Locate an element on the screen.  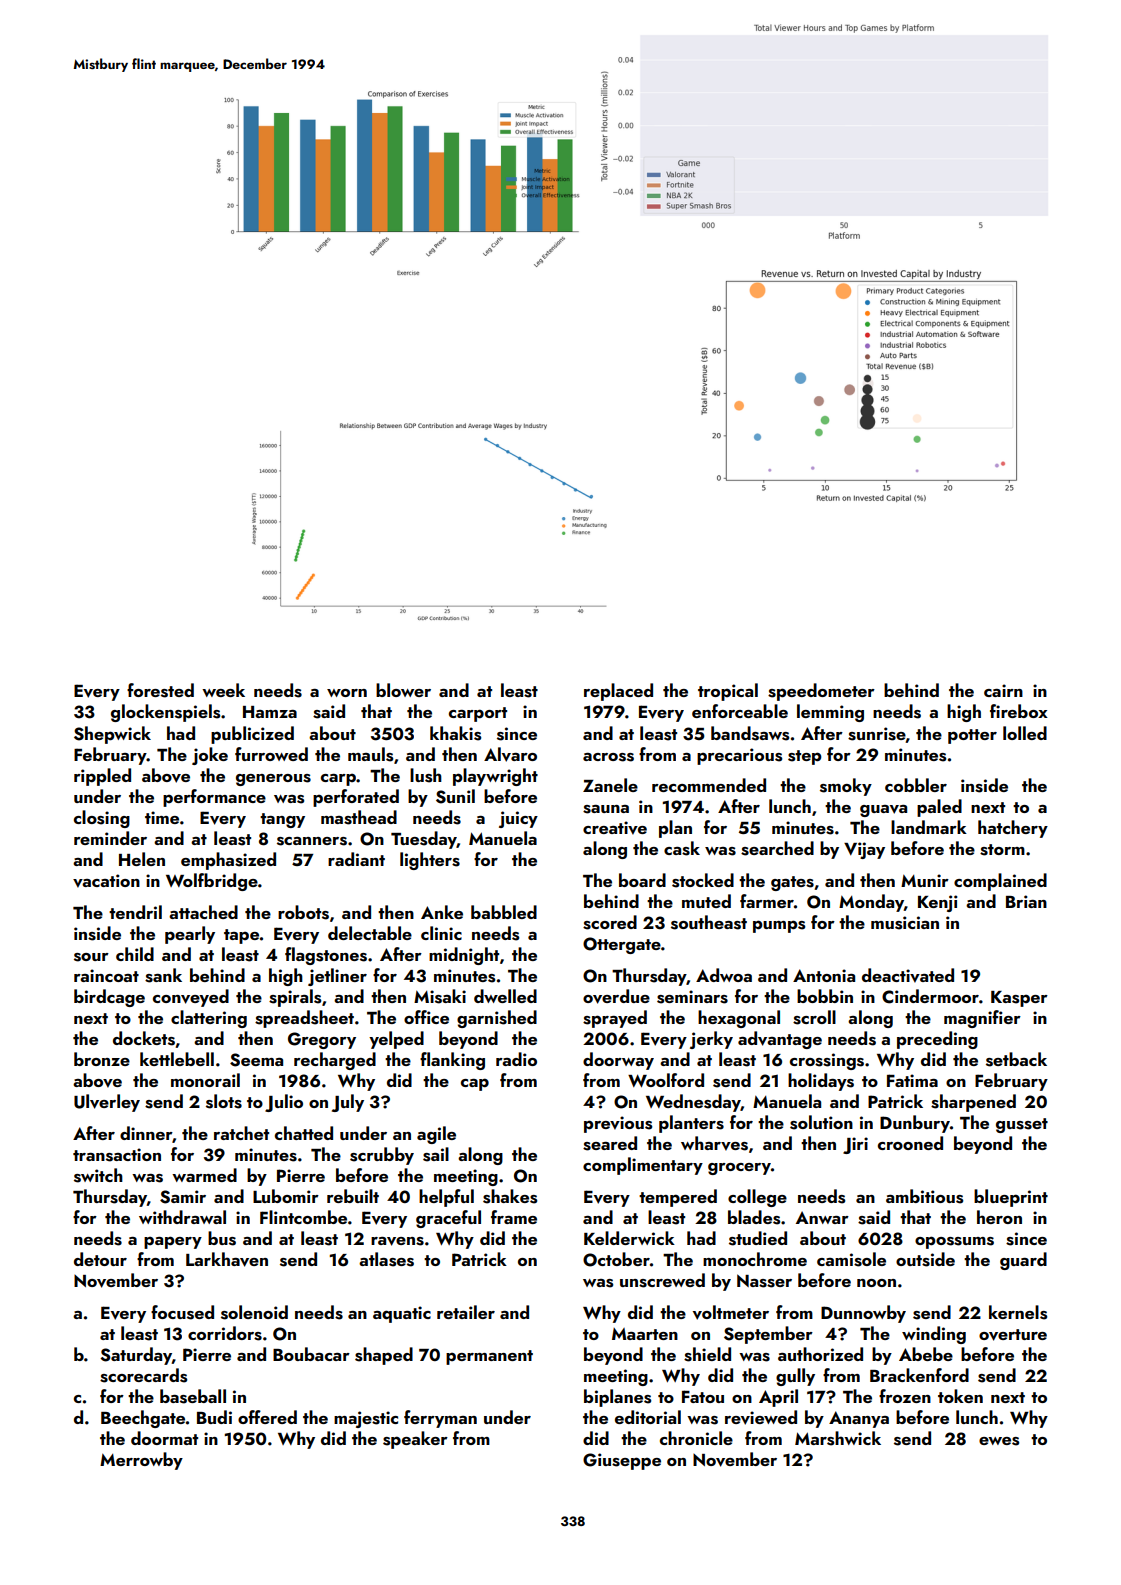
potter is located at coordinates (972, 736).
